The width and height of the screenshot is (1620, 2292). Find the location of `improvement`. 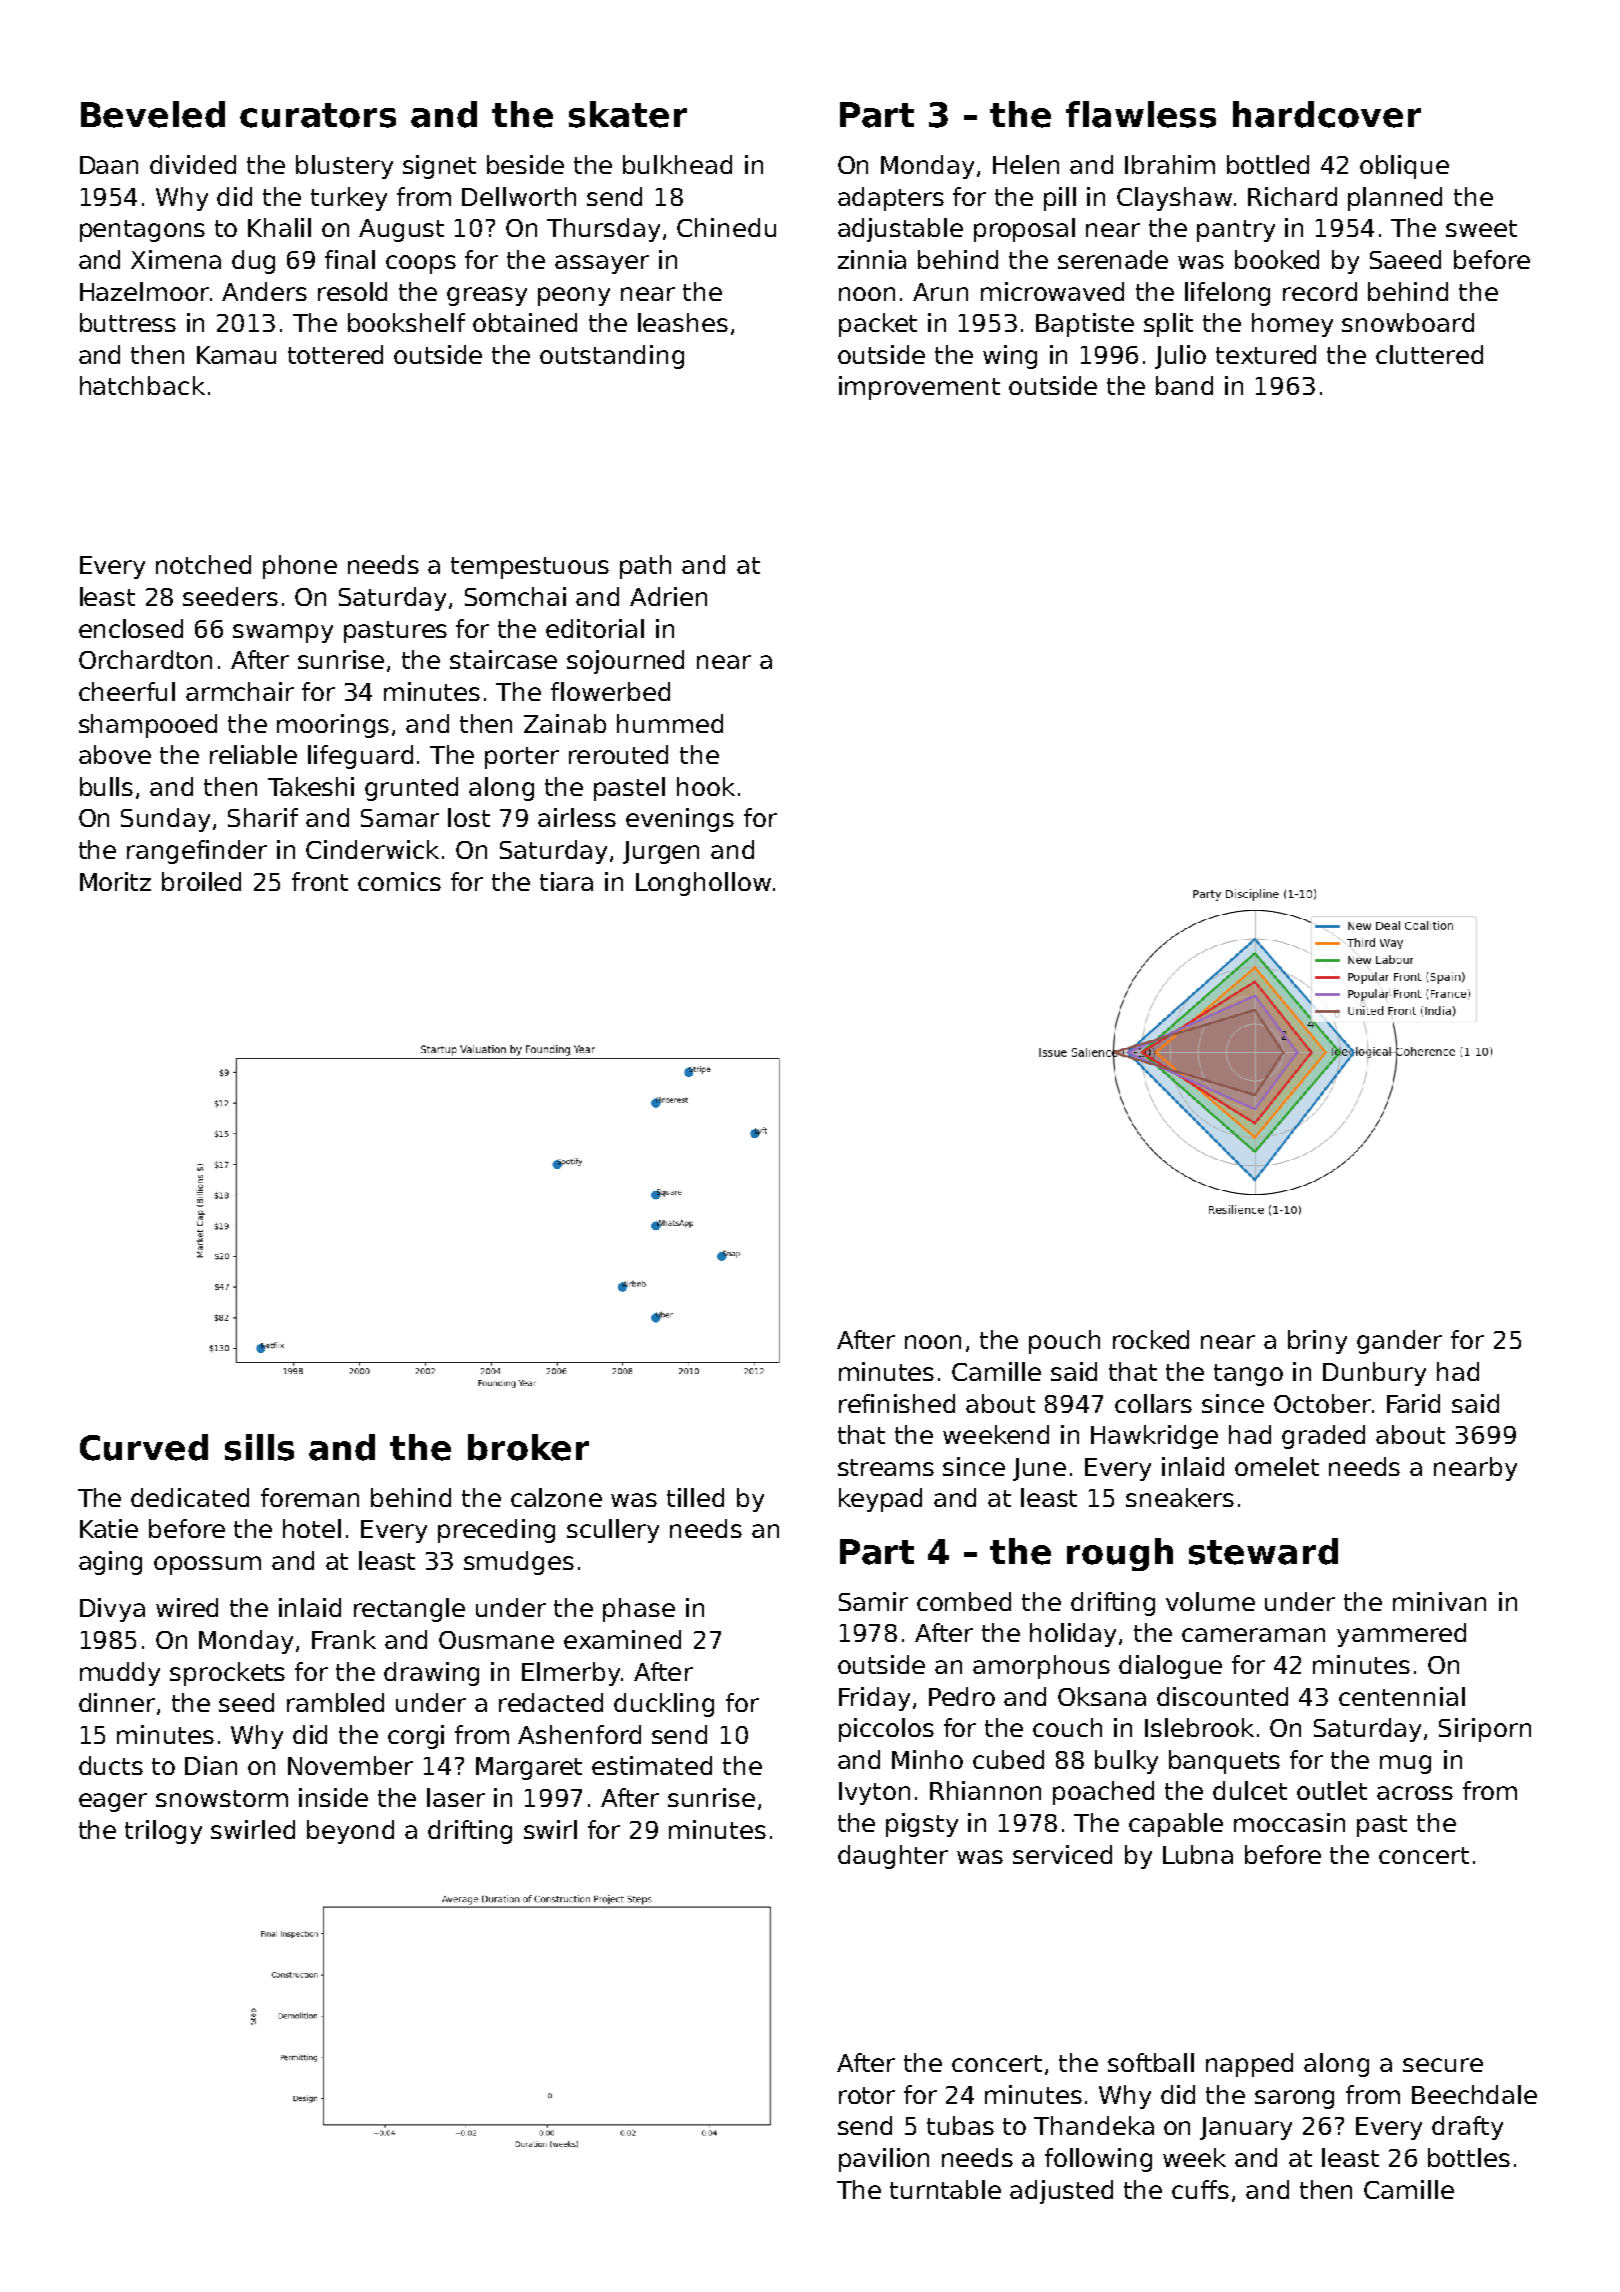

improvement is located at coordinates (919, 388).
